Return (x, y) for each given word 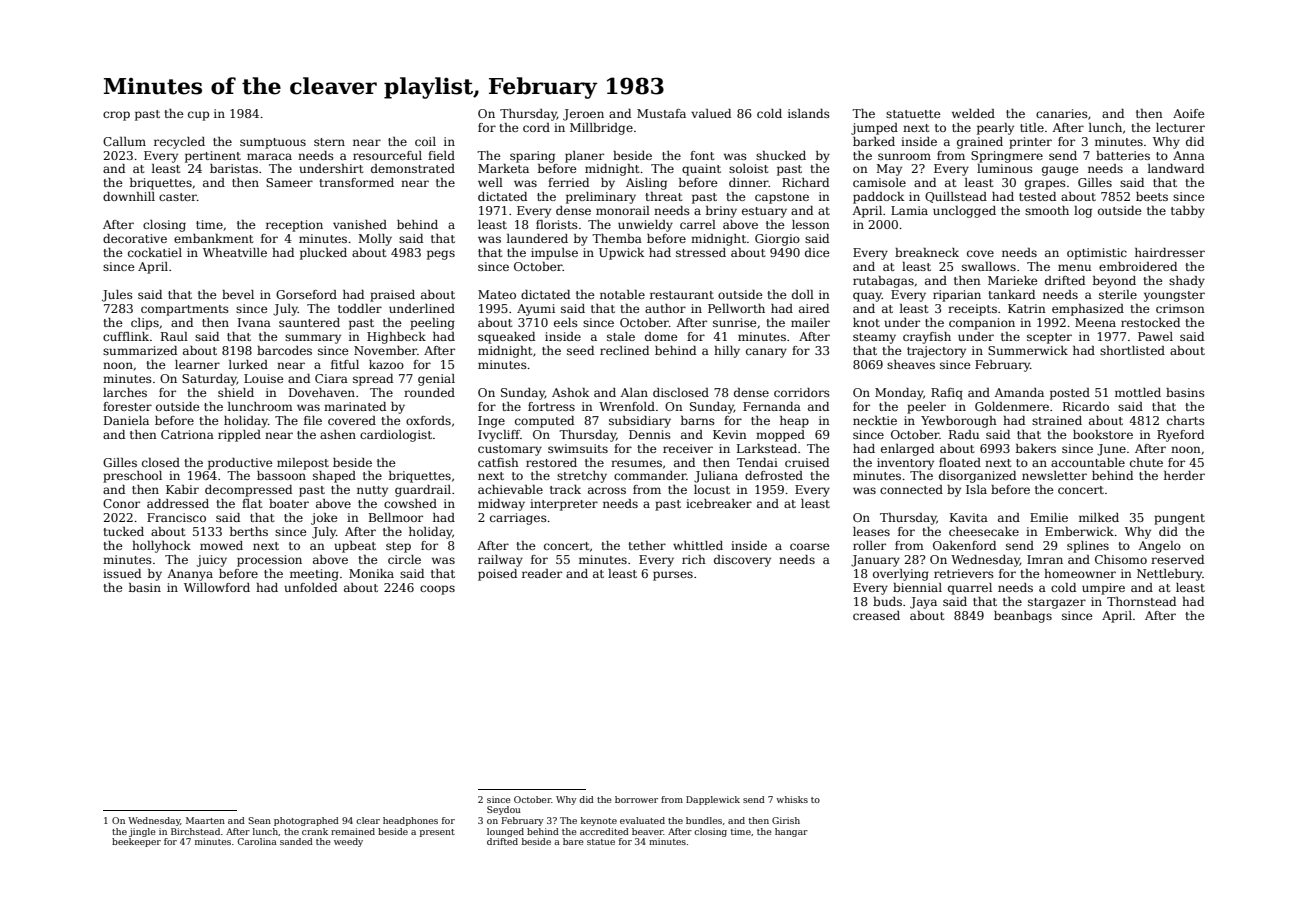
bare (573, 841)
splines (1088, 547)
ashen (338, 434)
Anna (1189, 155)
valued (711, 113)
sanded (296, 841)
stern (329, 142)
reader (542, 573)
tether (647, 545)
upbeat (355, 547)
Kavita (969, 517)
